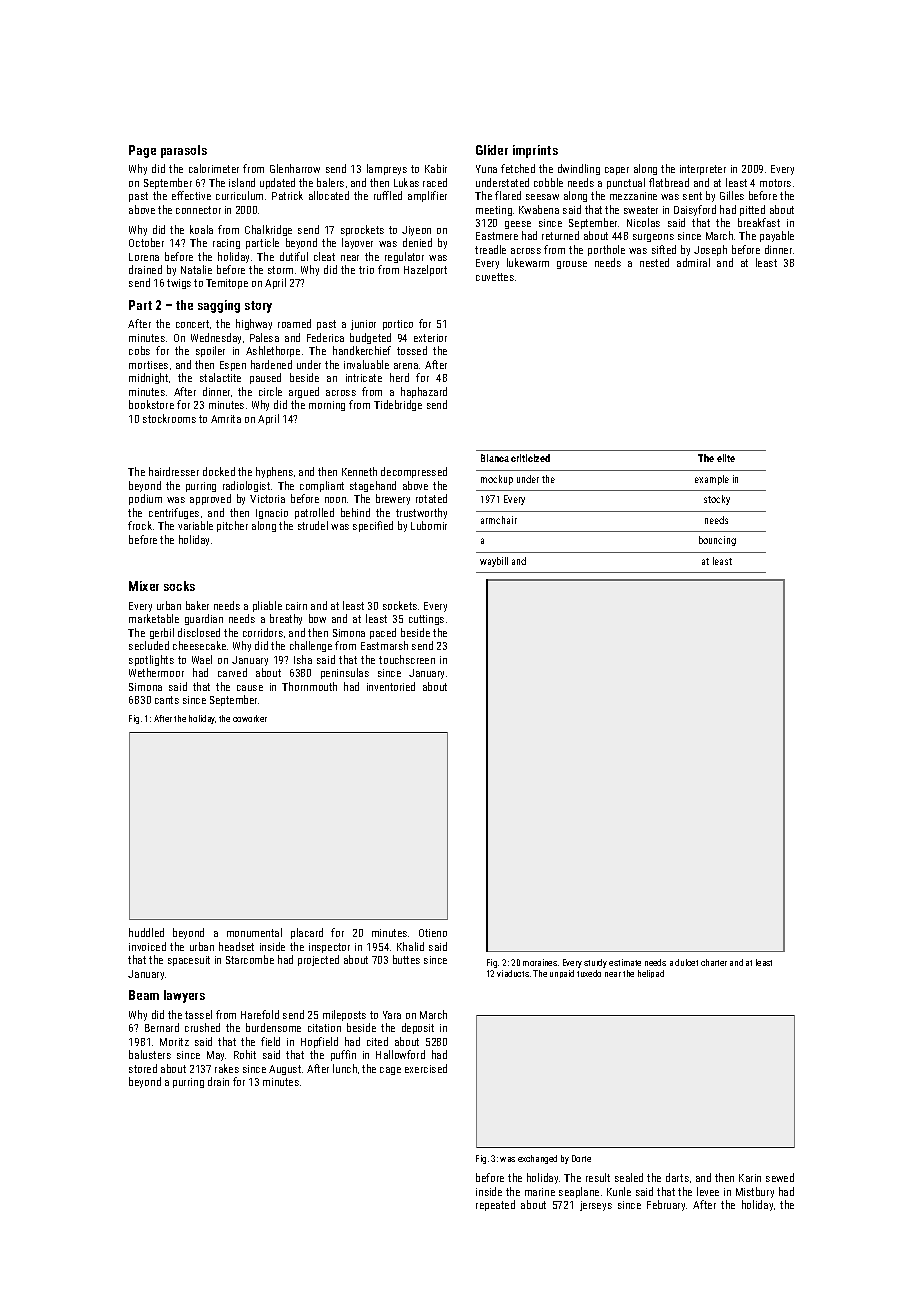 This screenshot has height=1314, width=924. Describe the element at coordinates (250, 718) in the screenshot. I see `coworker` at that location.
